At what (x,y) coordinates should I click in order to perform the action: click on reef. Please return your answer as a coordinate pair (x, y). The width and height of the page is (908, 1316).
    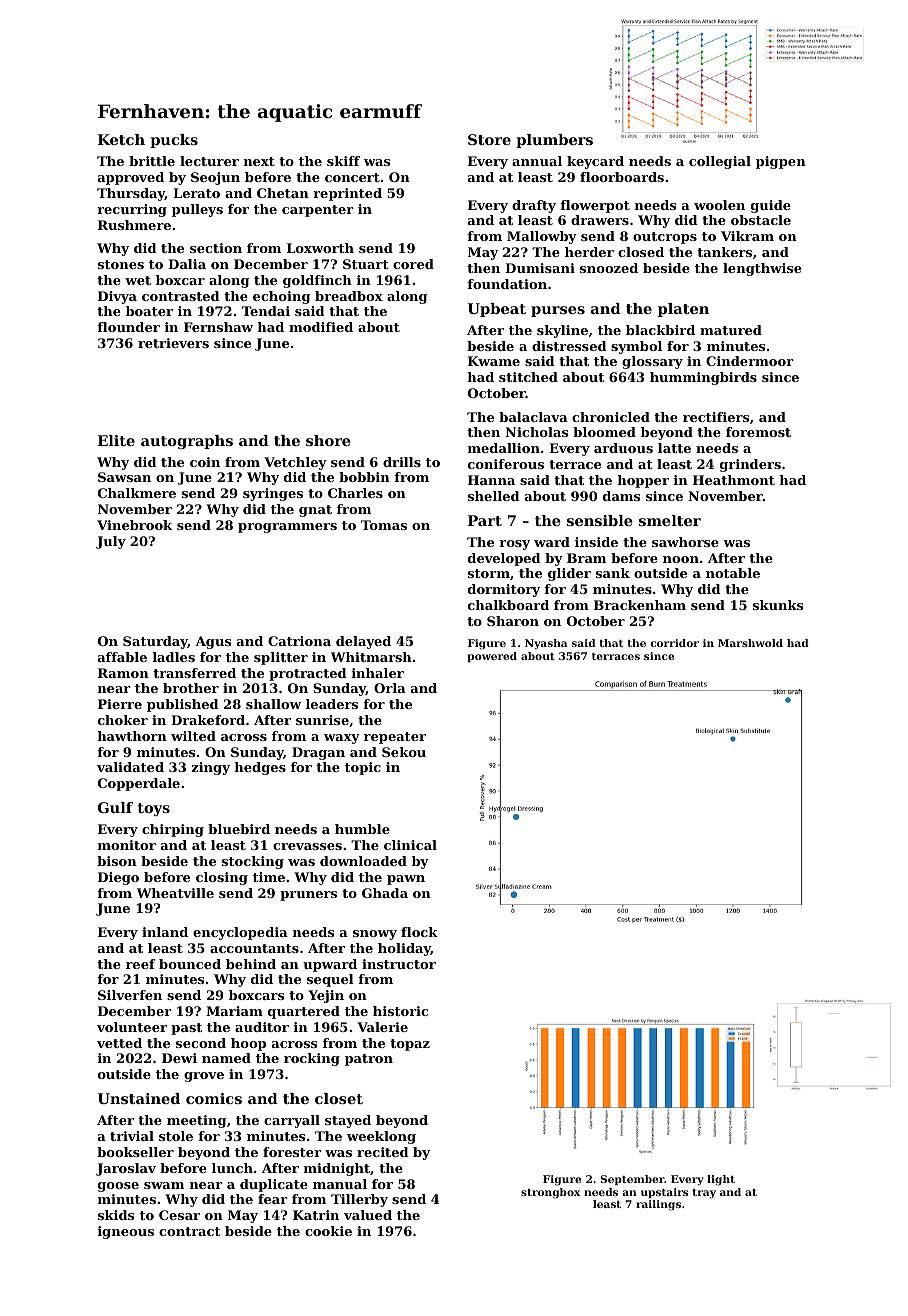
    Looking at the image, I should click on (140, 964).
